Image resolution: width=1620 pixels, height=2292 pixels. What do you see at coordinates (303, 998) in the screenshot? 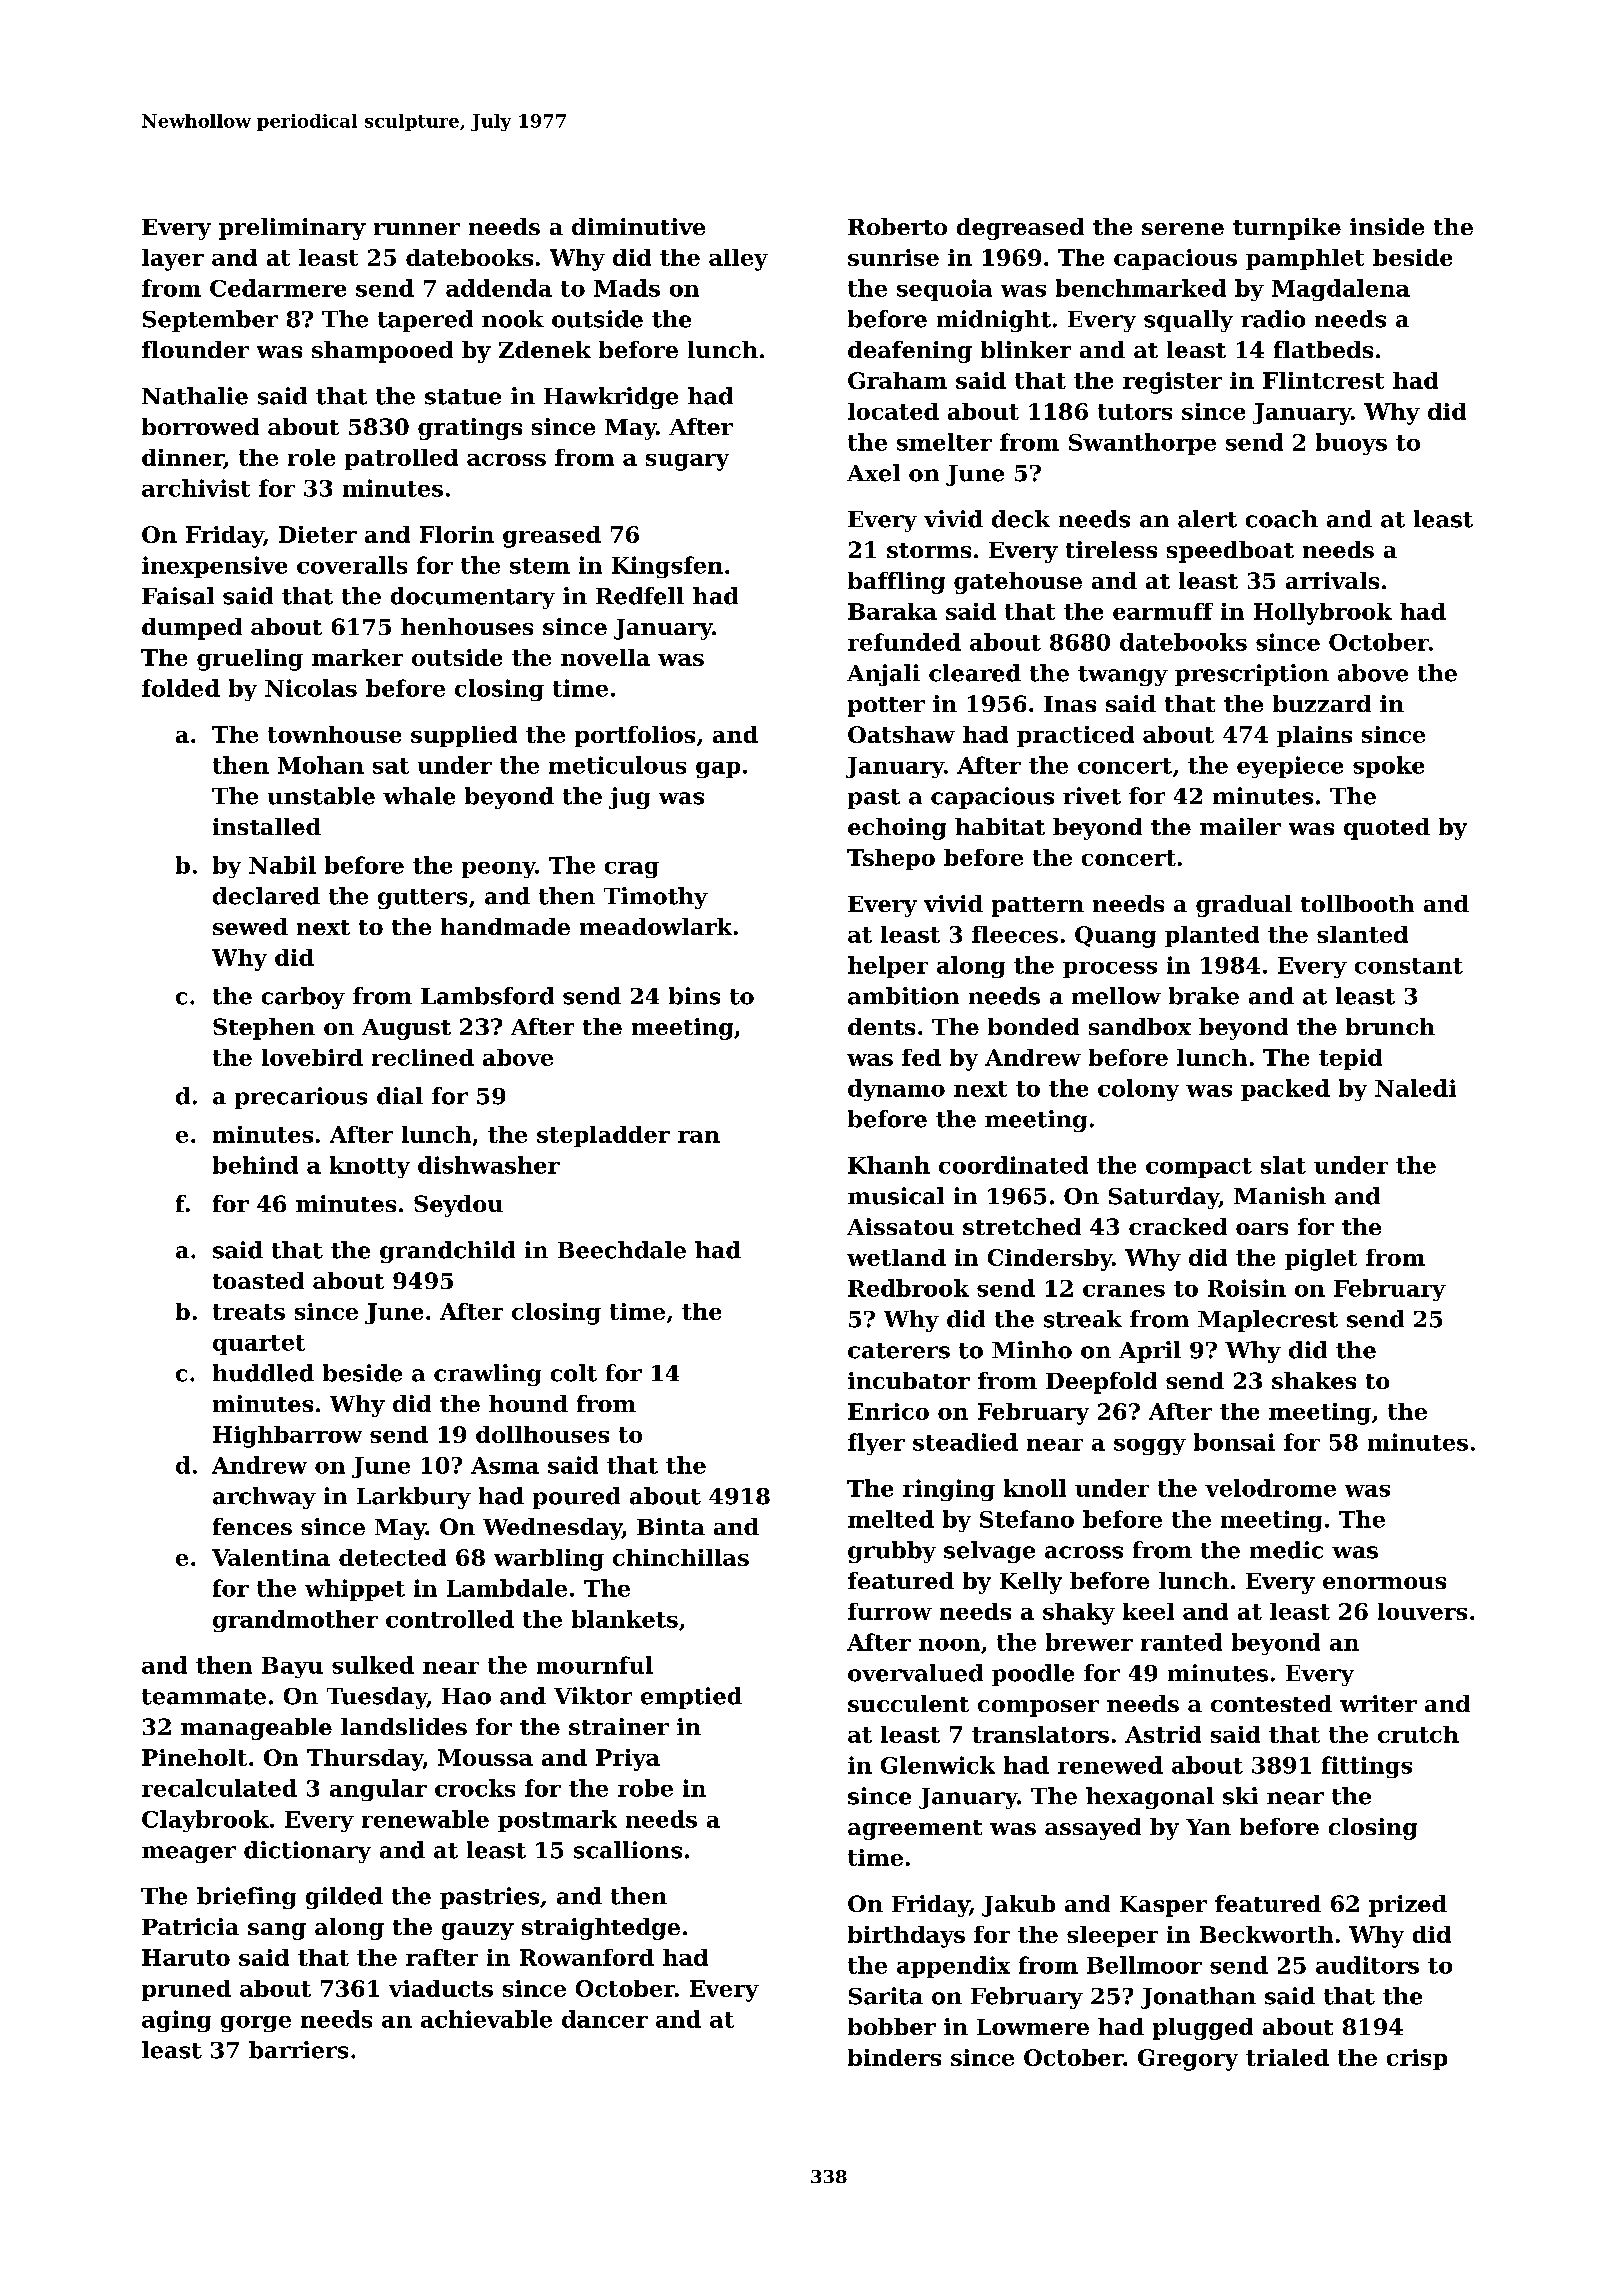
I see `carboy` at bounding box center [303, 998].
